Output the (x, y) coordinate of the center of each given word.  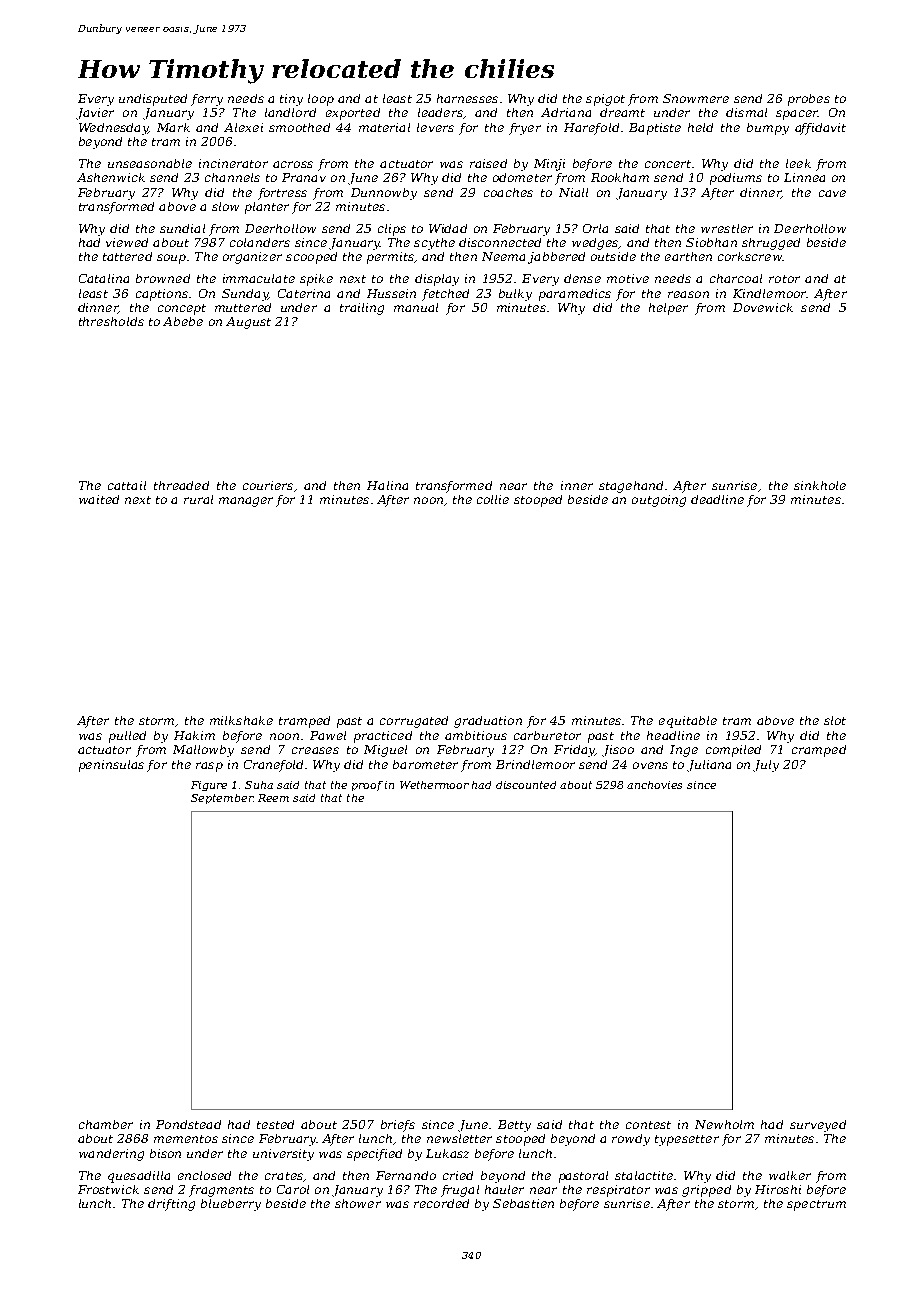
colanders (260, 242)
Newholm (724, 1124)
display (437, 280)
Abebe (183, 321)
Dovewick (763, 307)
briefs (398, 1126)
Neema (503, 256)
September (222, 799)
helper (668, 309)
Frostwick (108, 1189)
